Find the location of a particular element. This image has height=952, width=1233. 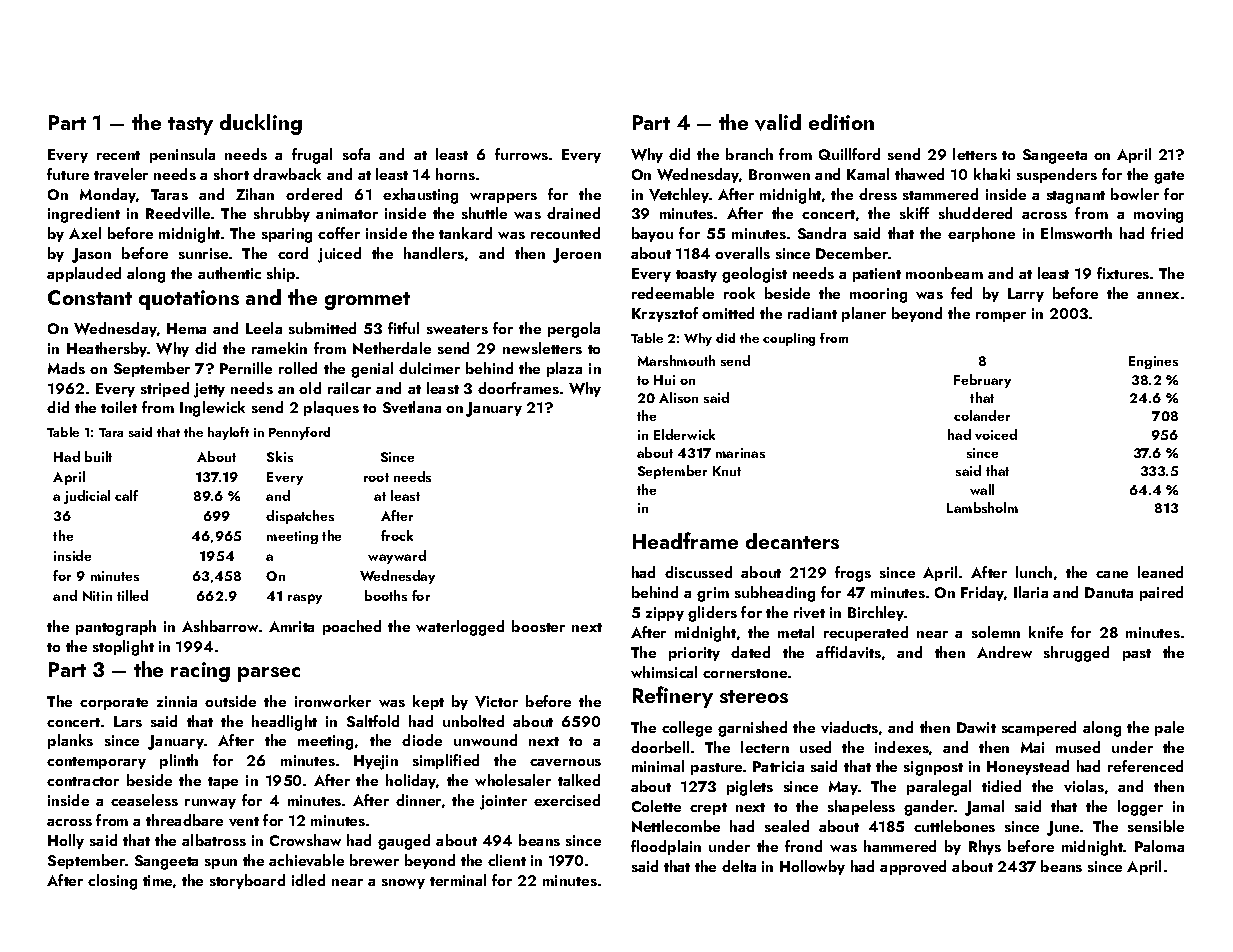

quotations is located at coordinates (189, 300).
